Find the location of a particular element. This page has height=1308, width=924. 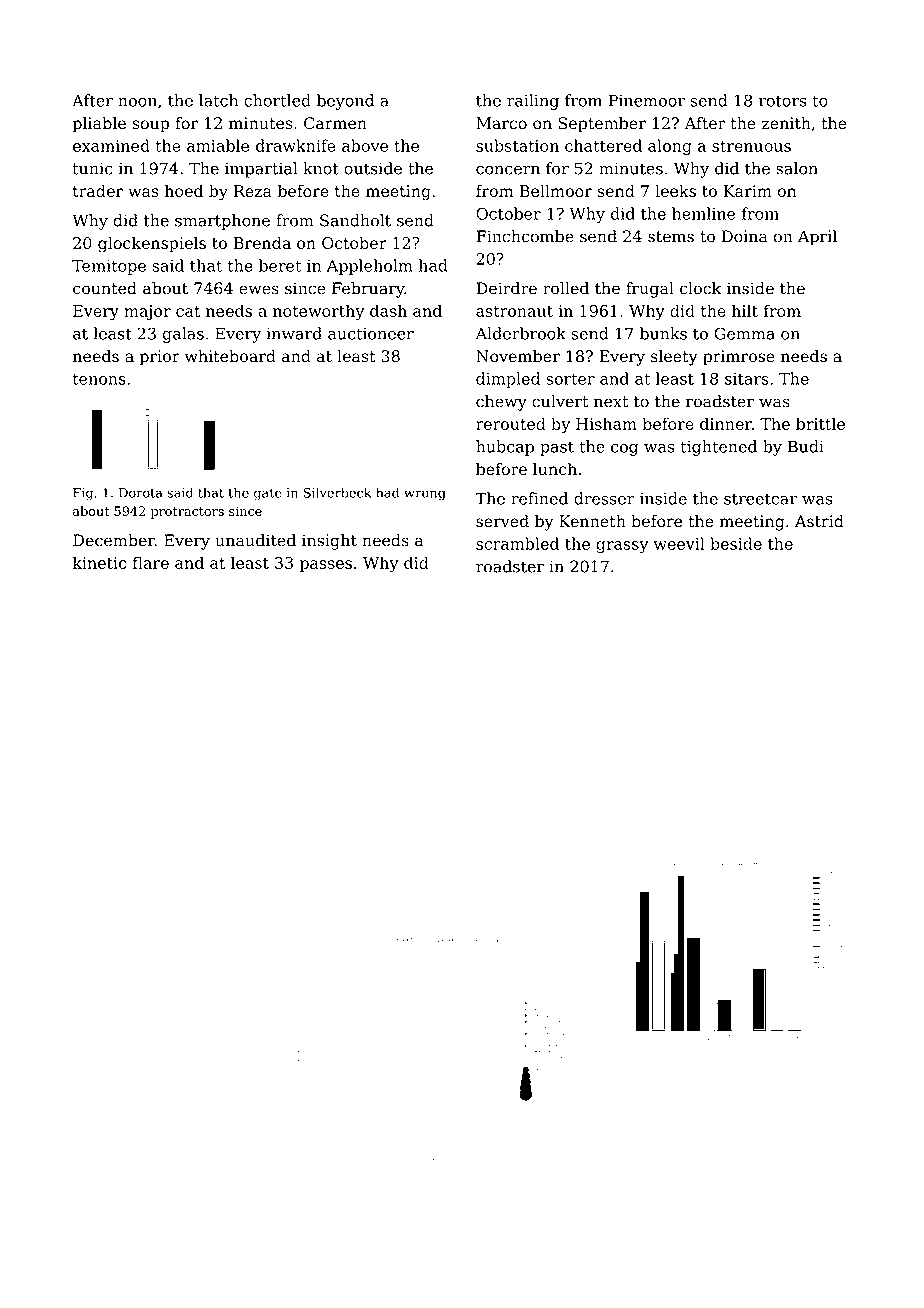

hilt is located at coordinates (745, 310).
